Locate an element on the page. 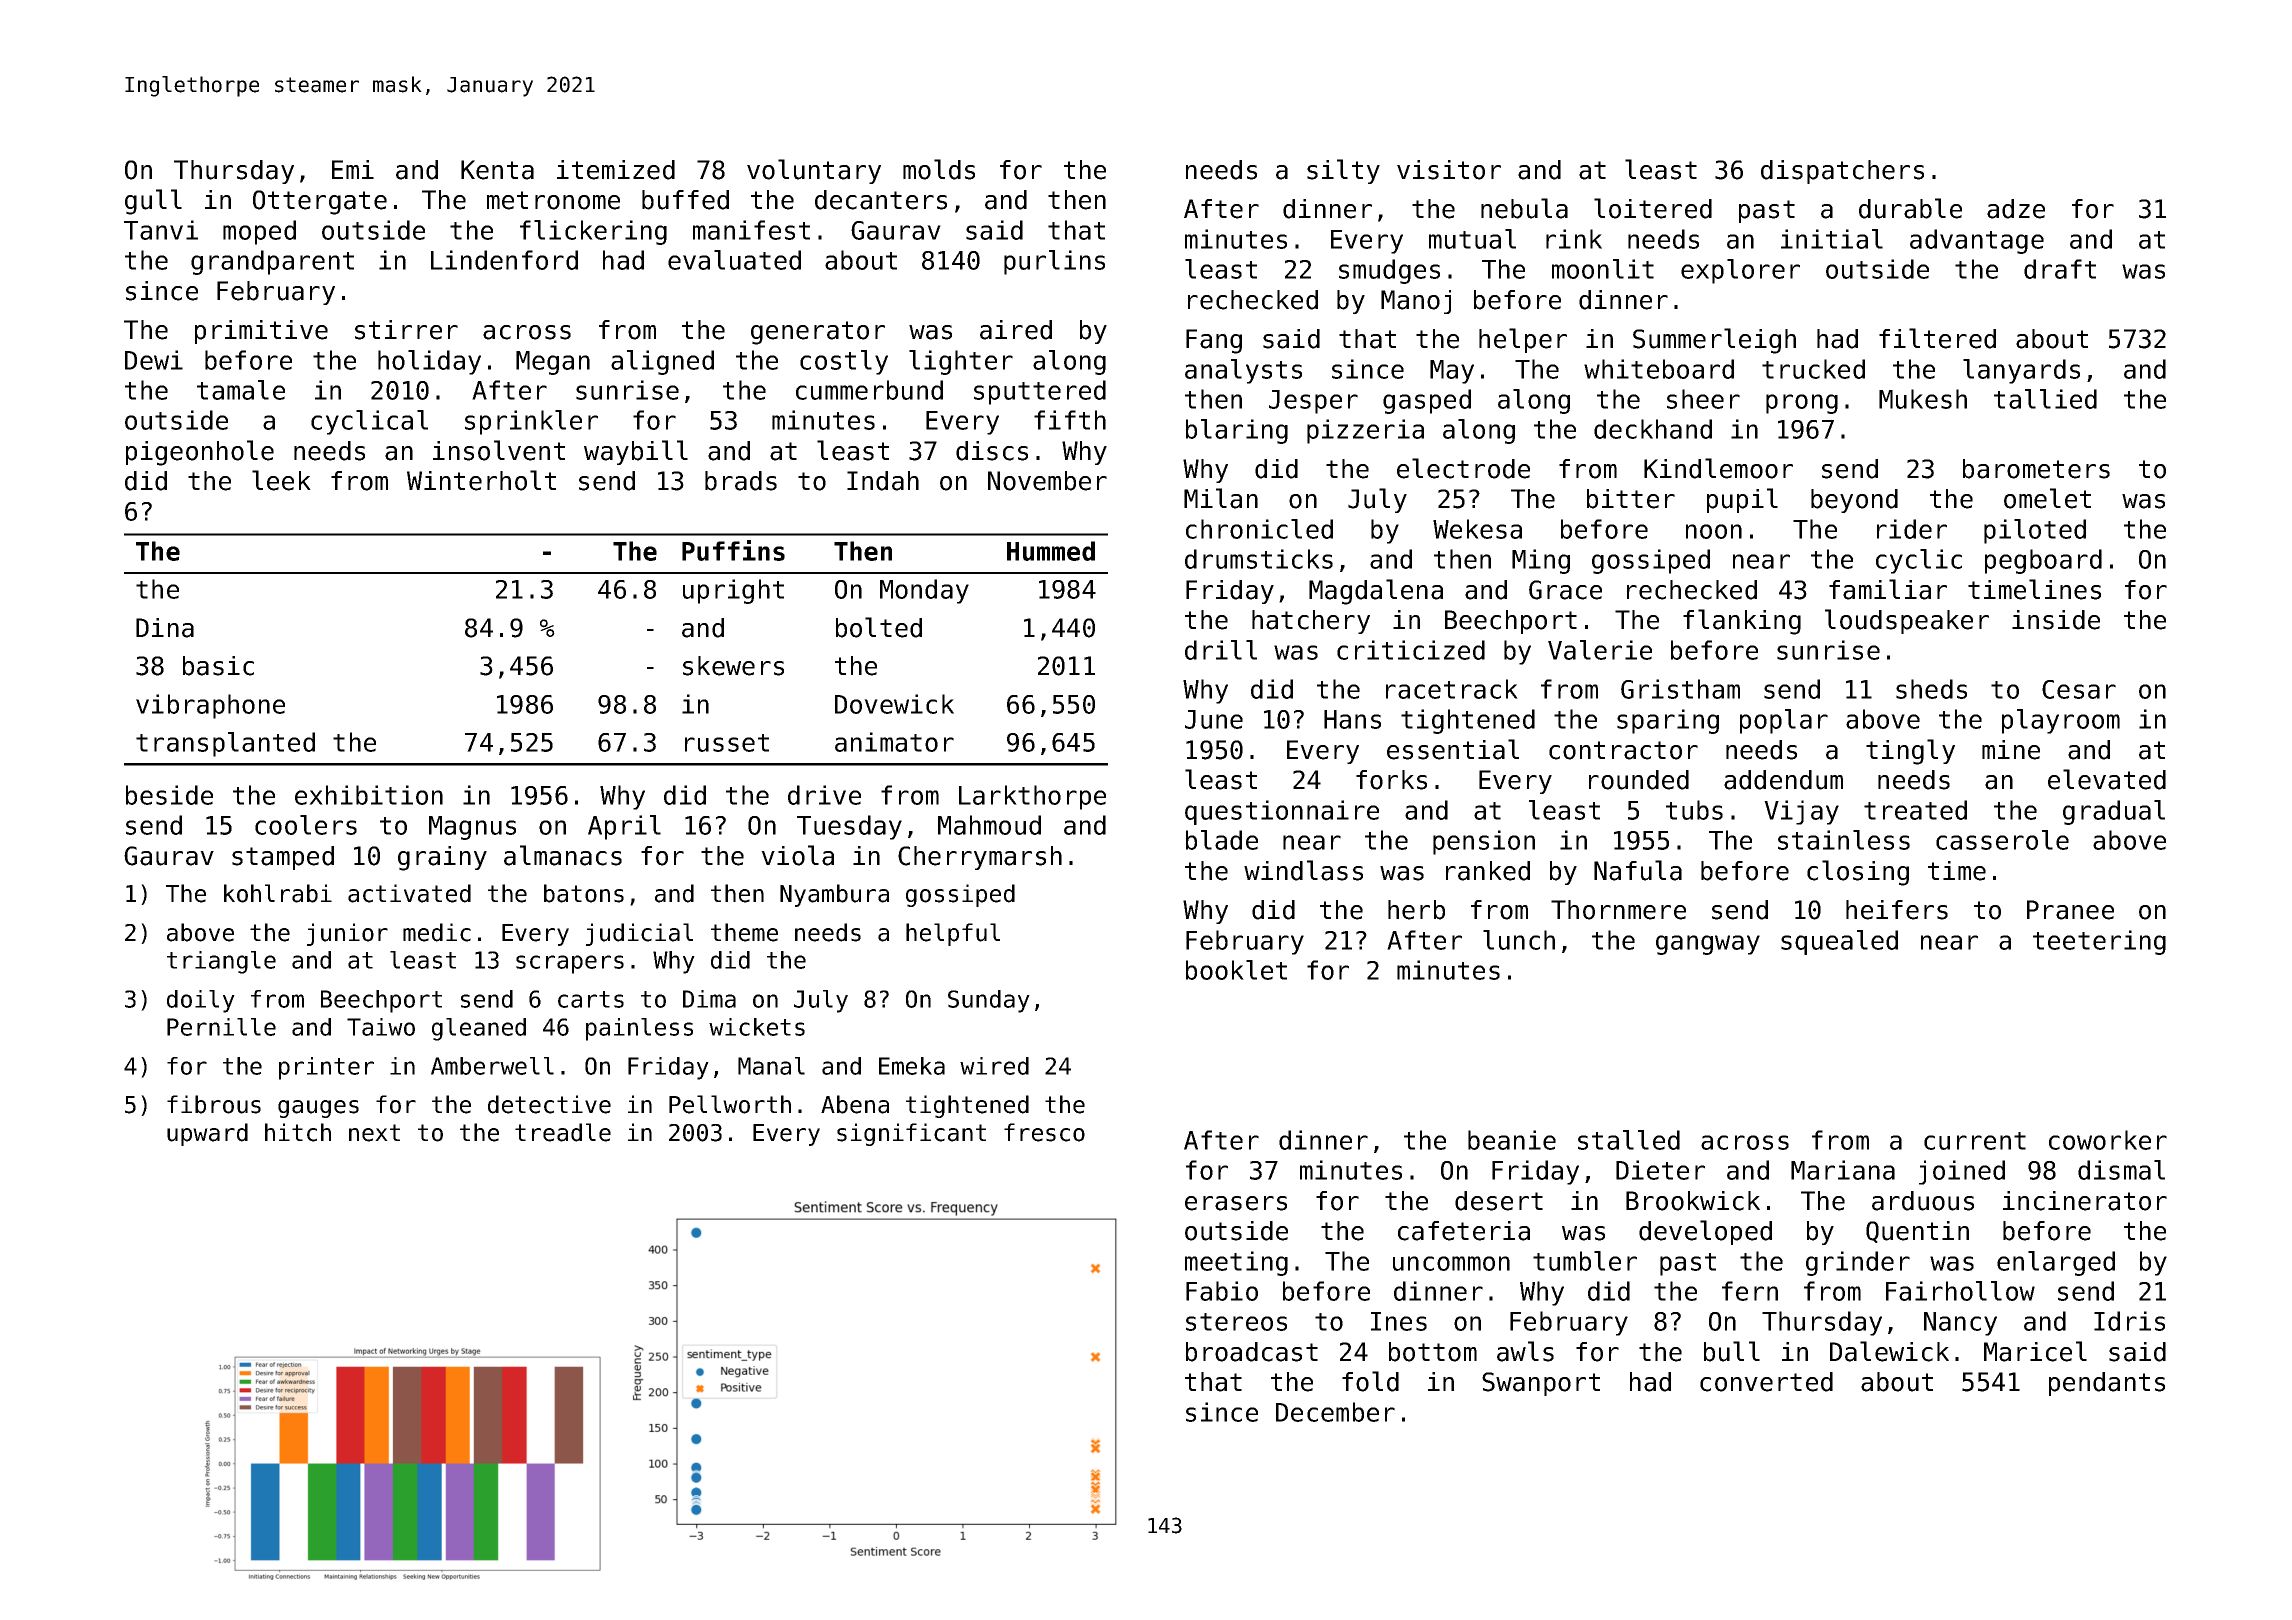 The image size is (2292, 1620). Manoj is located at coordinates (1416, 302).
